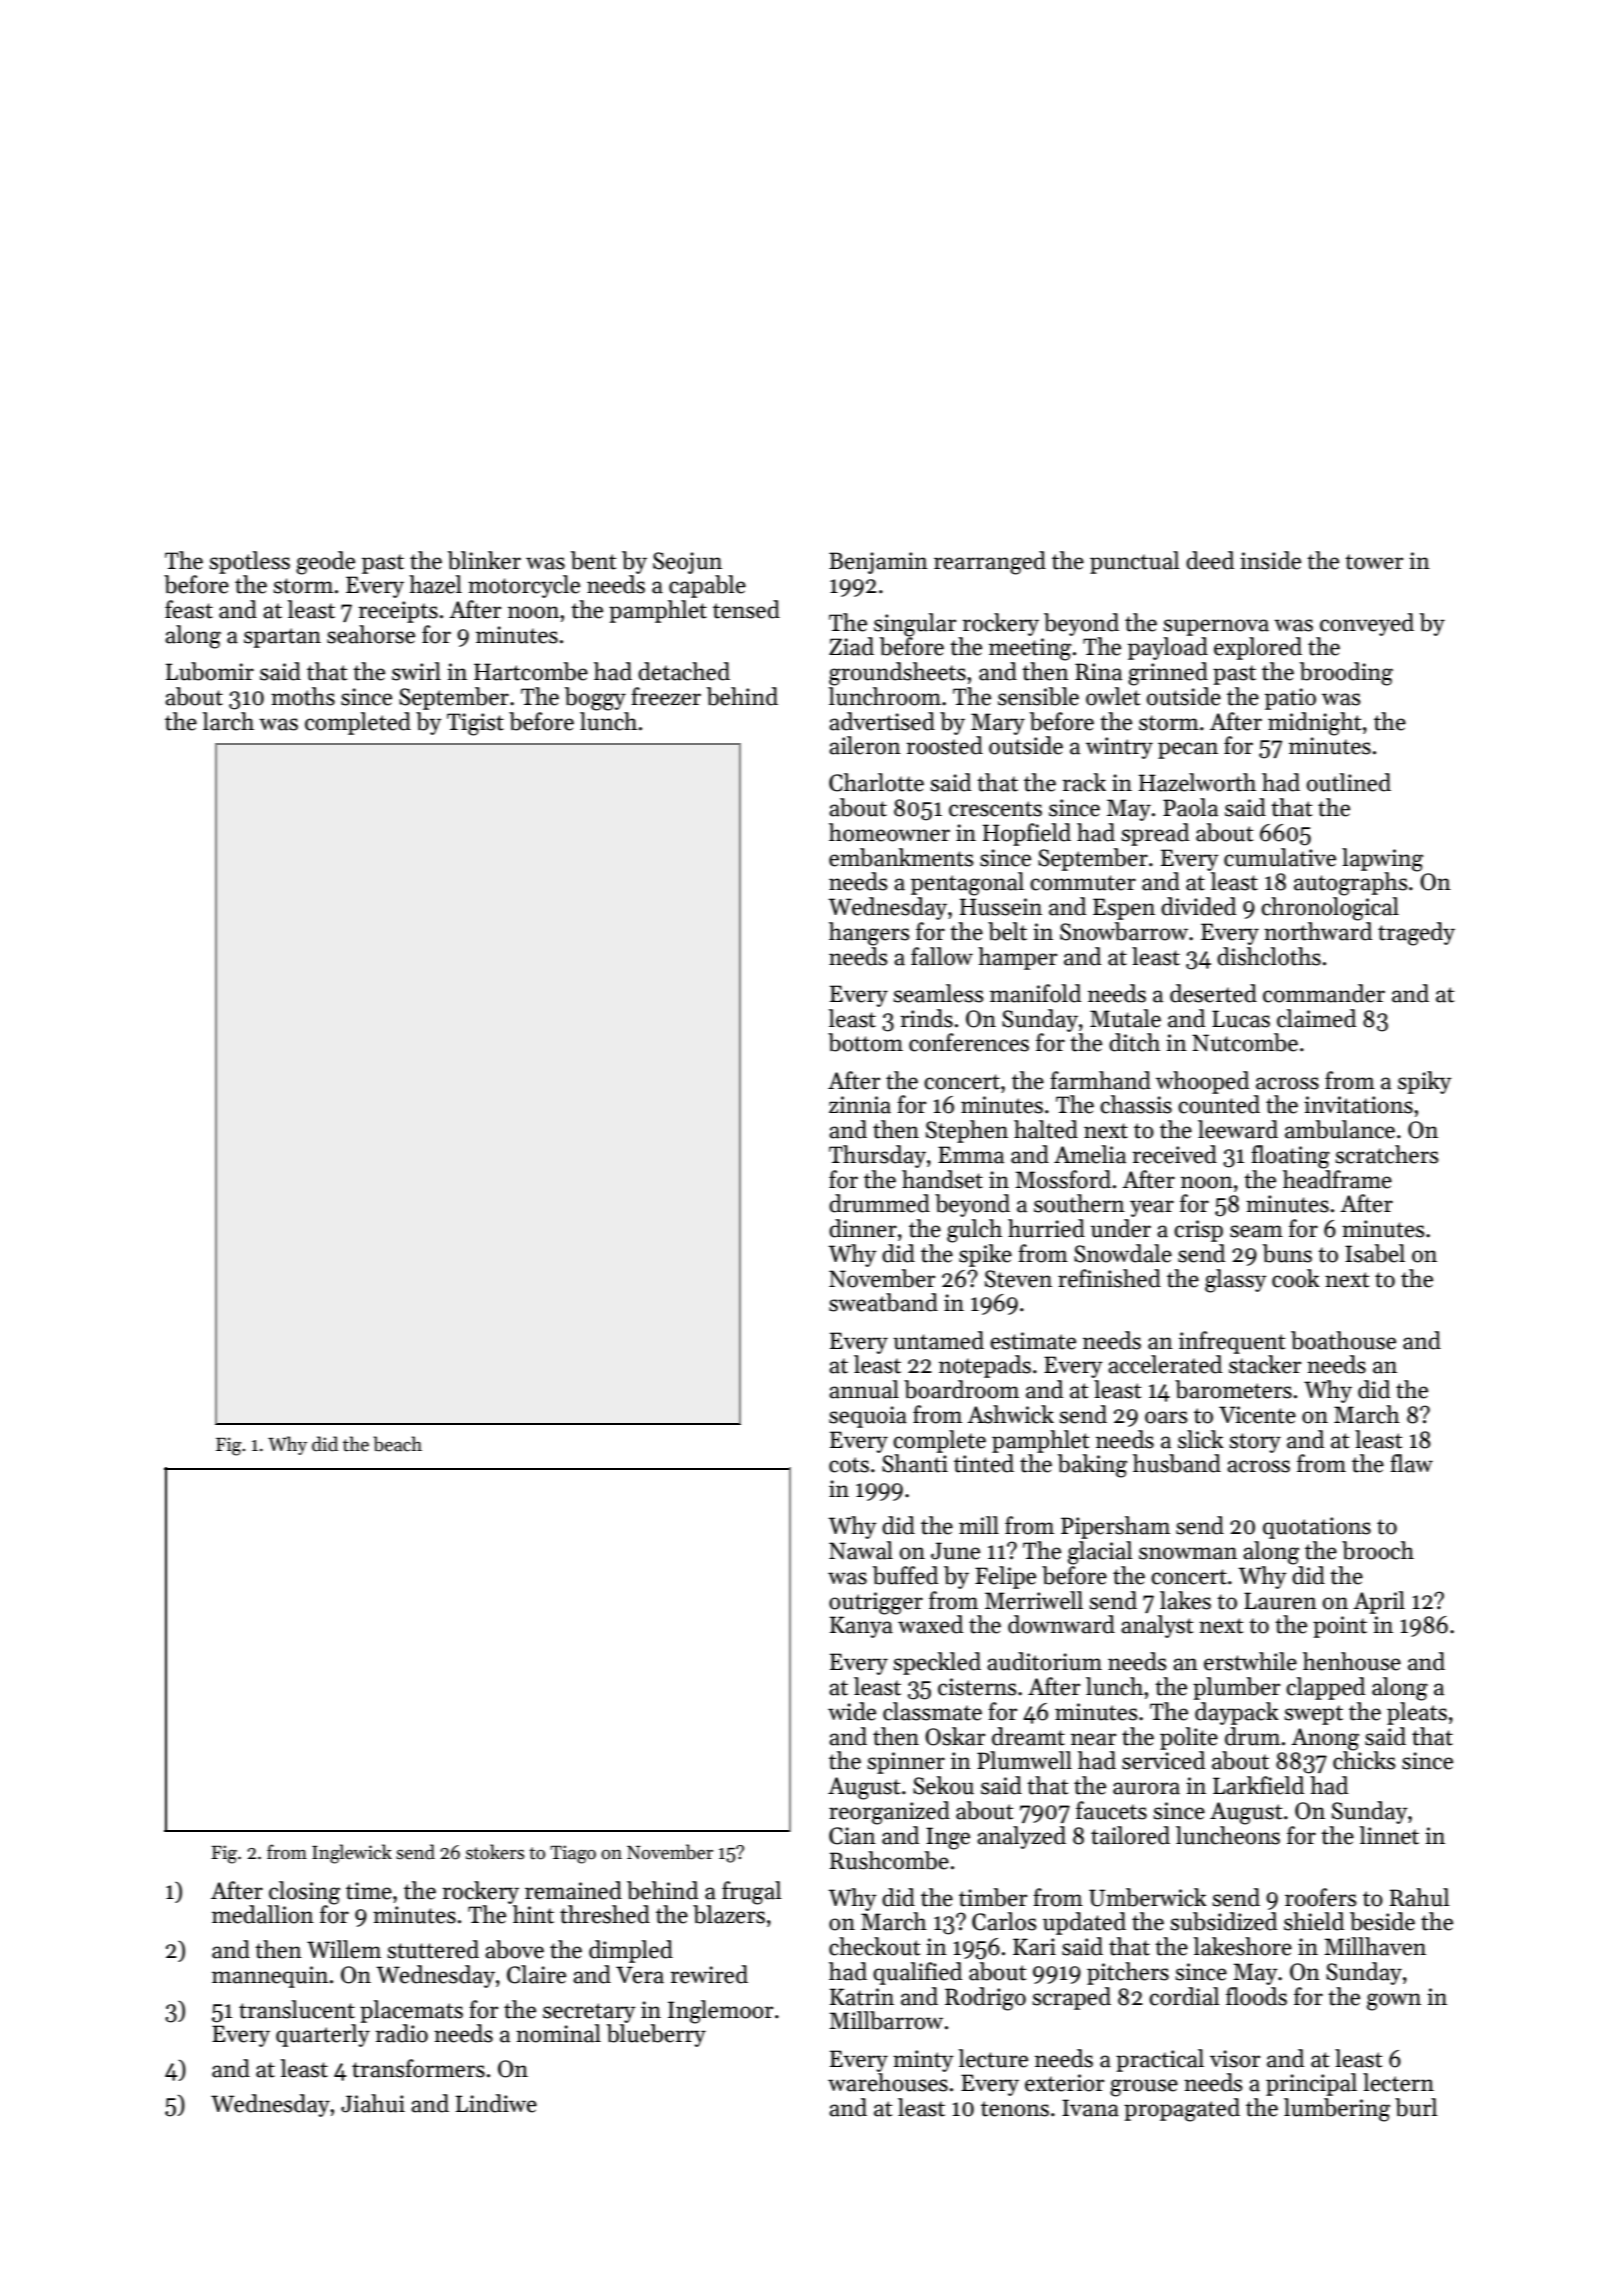 This image has height=2292, width=1620. Describe the element at coordinates (1015, 2109) in the image. I see `tenons` at that location.
